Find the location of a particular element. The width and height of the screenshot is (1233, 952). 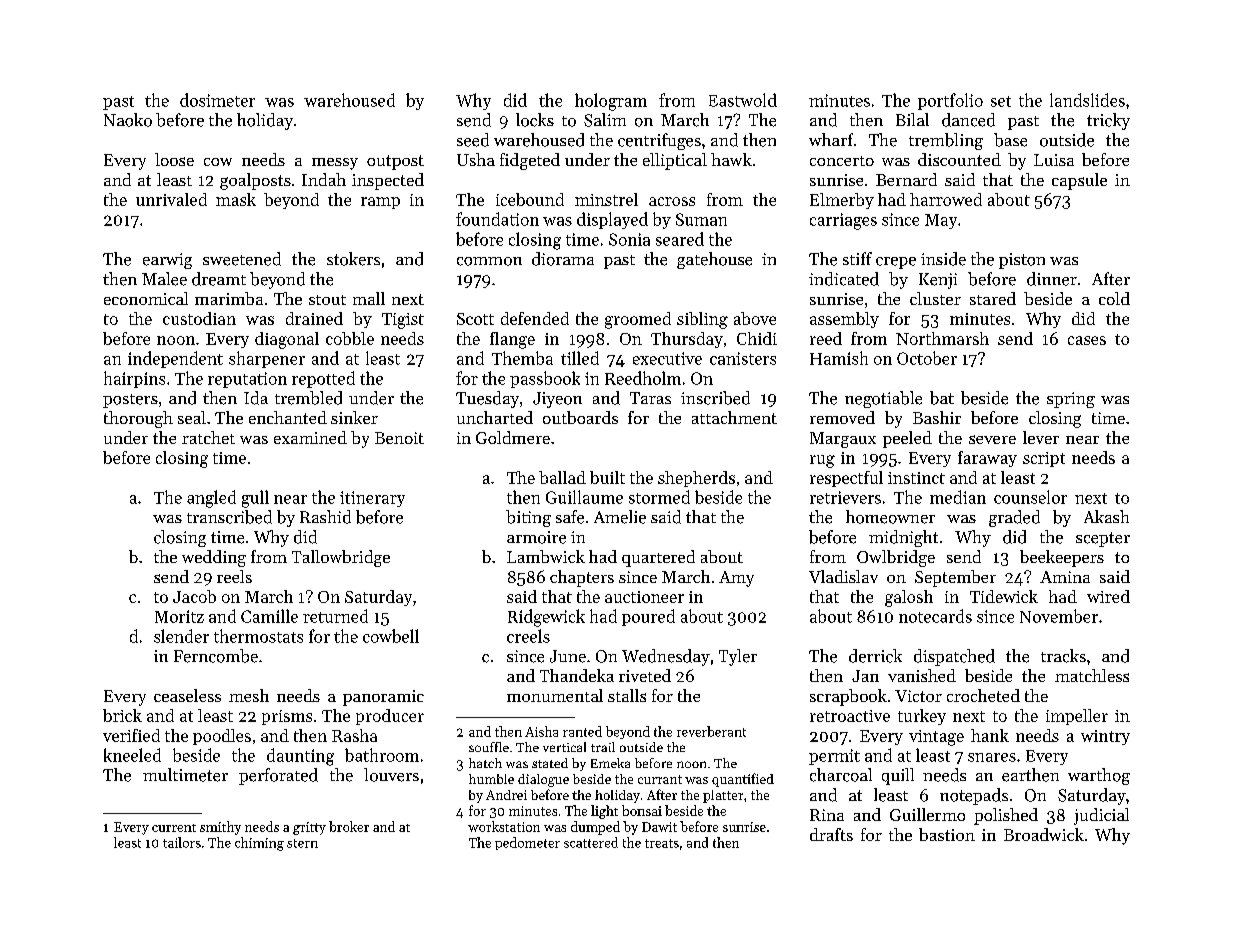

outboards is located at coordinates (580, 417).
